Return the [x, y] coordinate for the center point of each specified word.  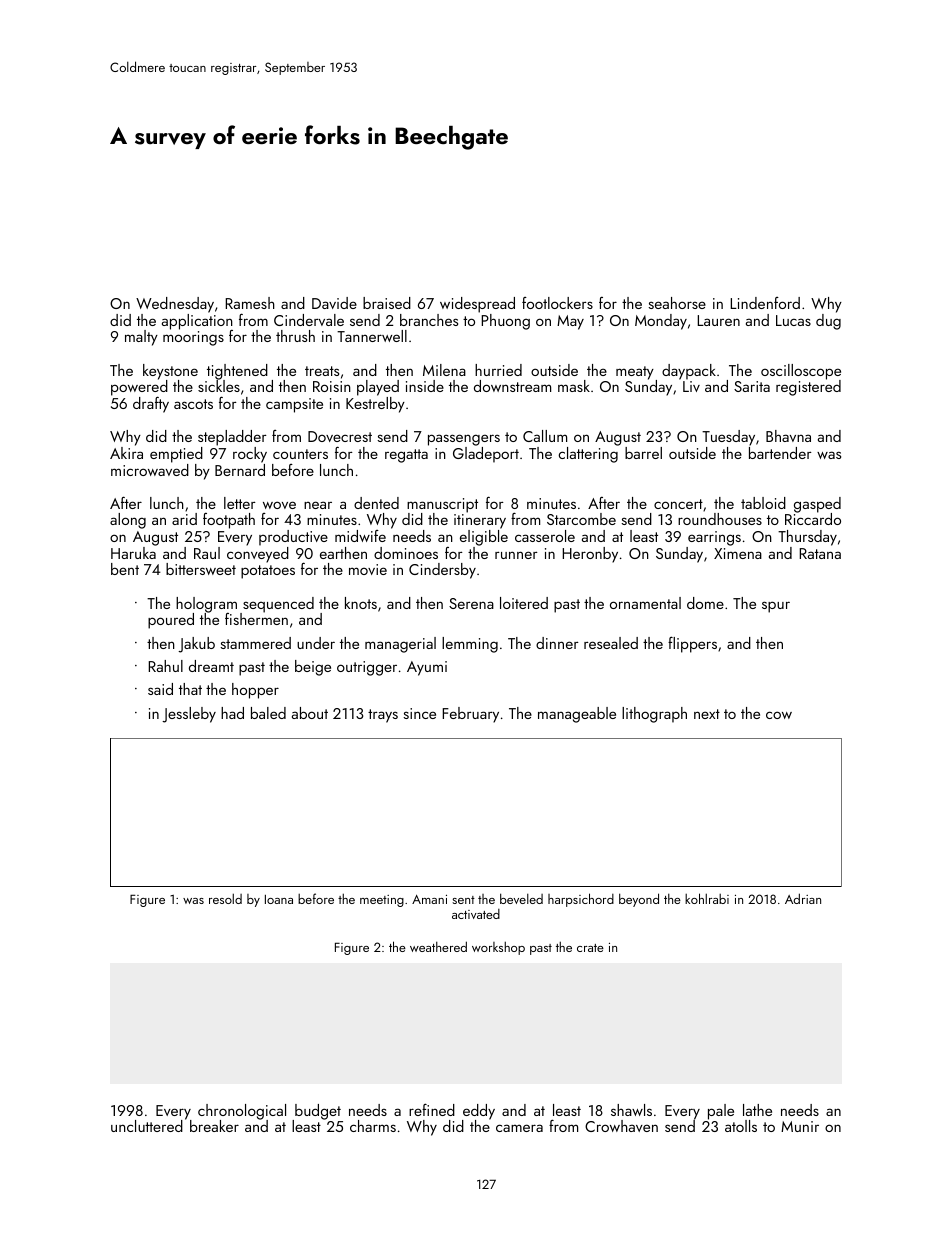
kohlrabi [707, 898]
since [419, 713]
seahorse [677, 303]
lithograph [654, 715]
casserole [545, 536]
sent [463, 900]
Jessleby [189, 715]
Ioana [279, 899]
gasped [817, 505]
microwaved [150, 470]
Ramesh [250, 303]
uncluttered [147, 1126]
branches [429, 320]
